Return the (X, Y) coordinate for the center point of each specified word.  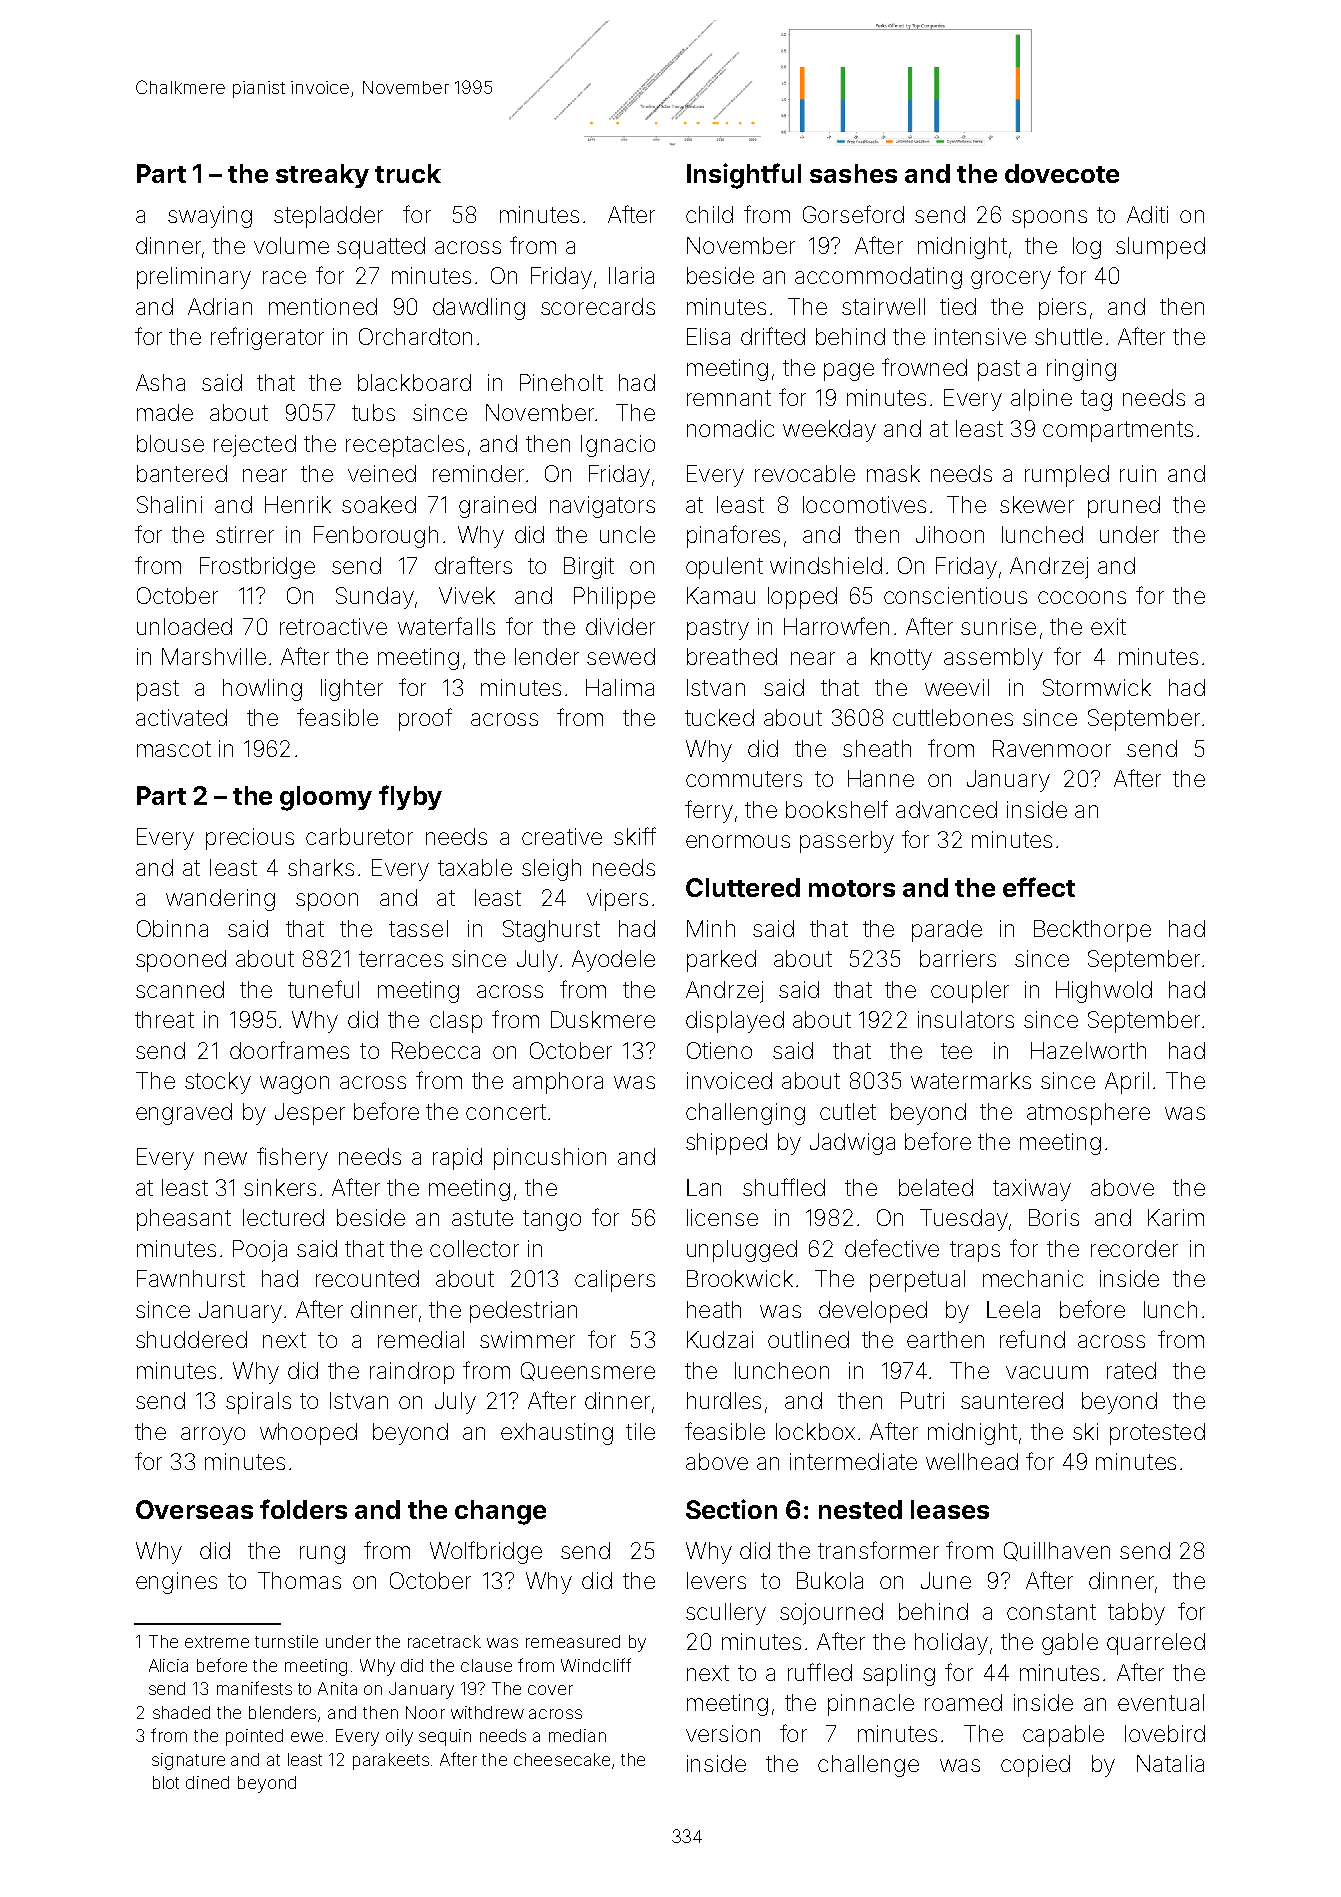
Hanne (881, 778)
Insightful (744, 176)
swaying (210, 217)
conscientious (955, 595)
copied (1035, 1766)
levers (716, 1580)
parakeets (391, 1761)
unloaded (184, 626)
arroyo (213, 1436)
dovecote (1062, 173)
